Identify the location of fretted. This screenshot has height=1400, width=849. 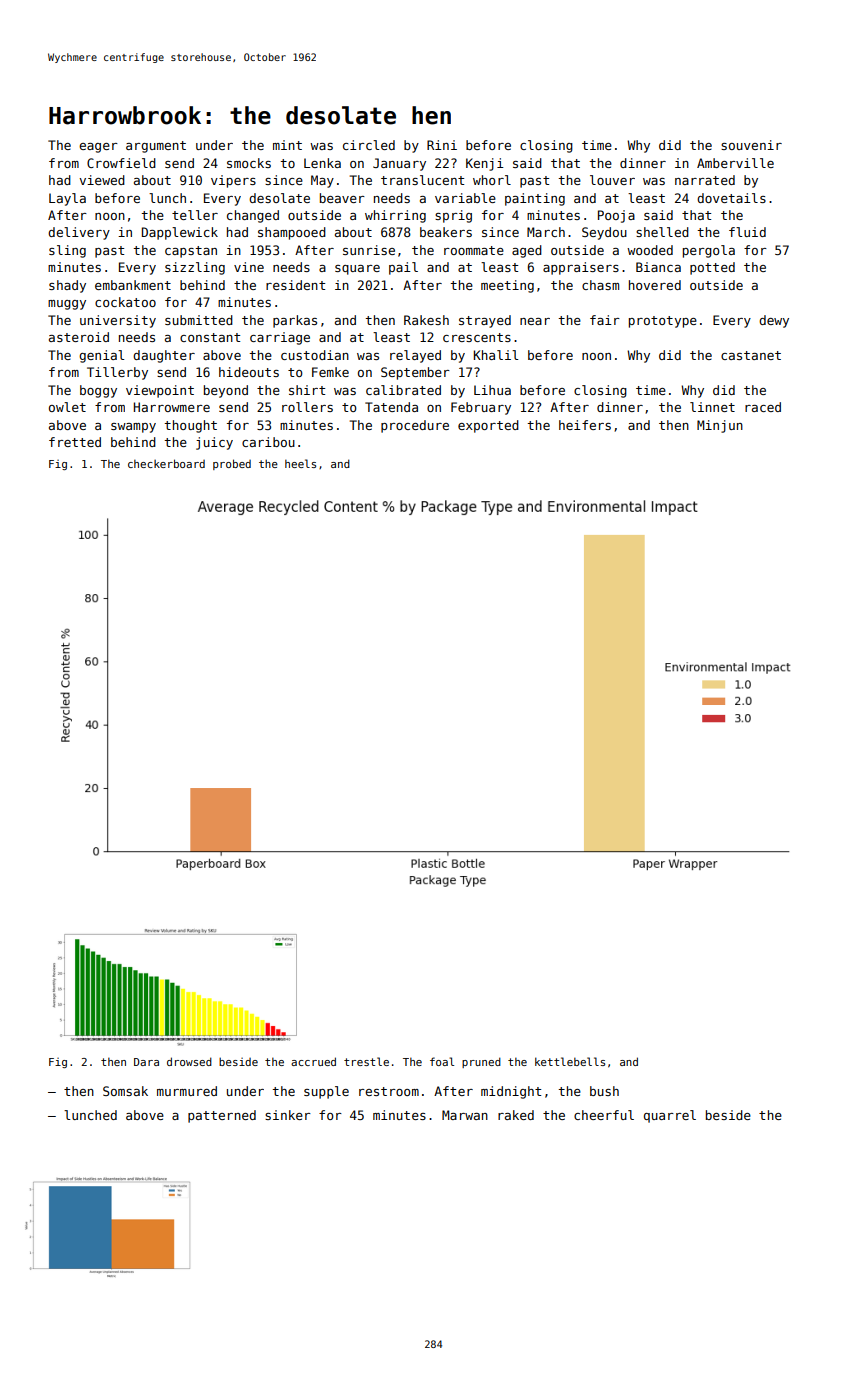
(75, 442).
